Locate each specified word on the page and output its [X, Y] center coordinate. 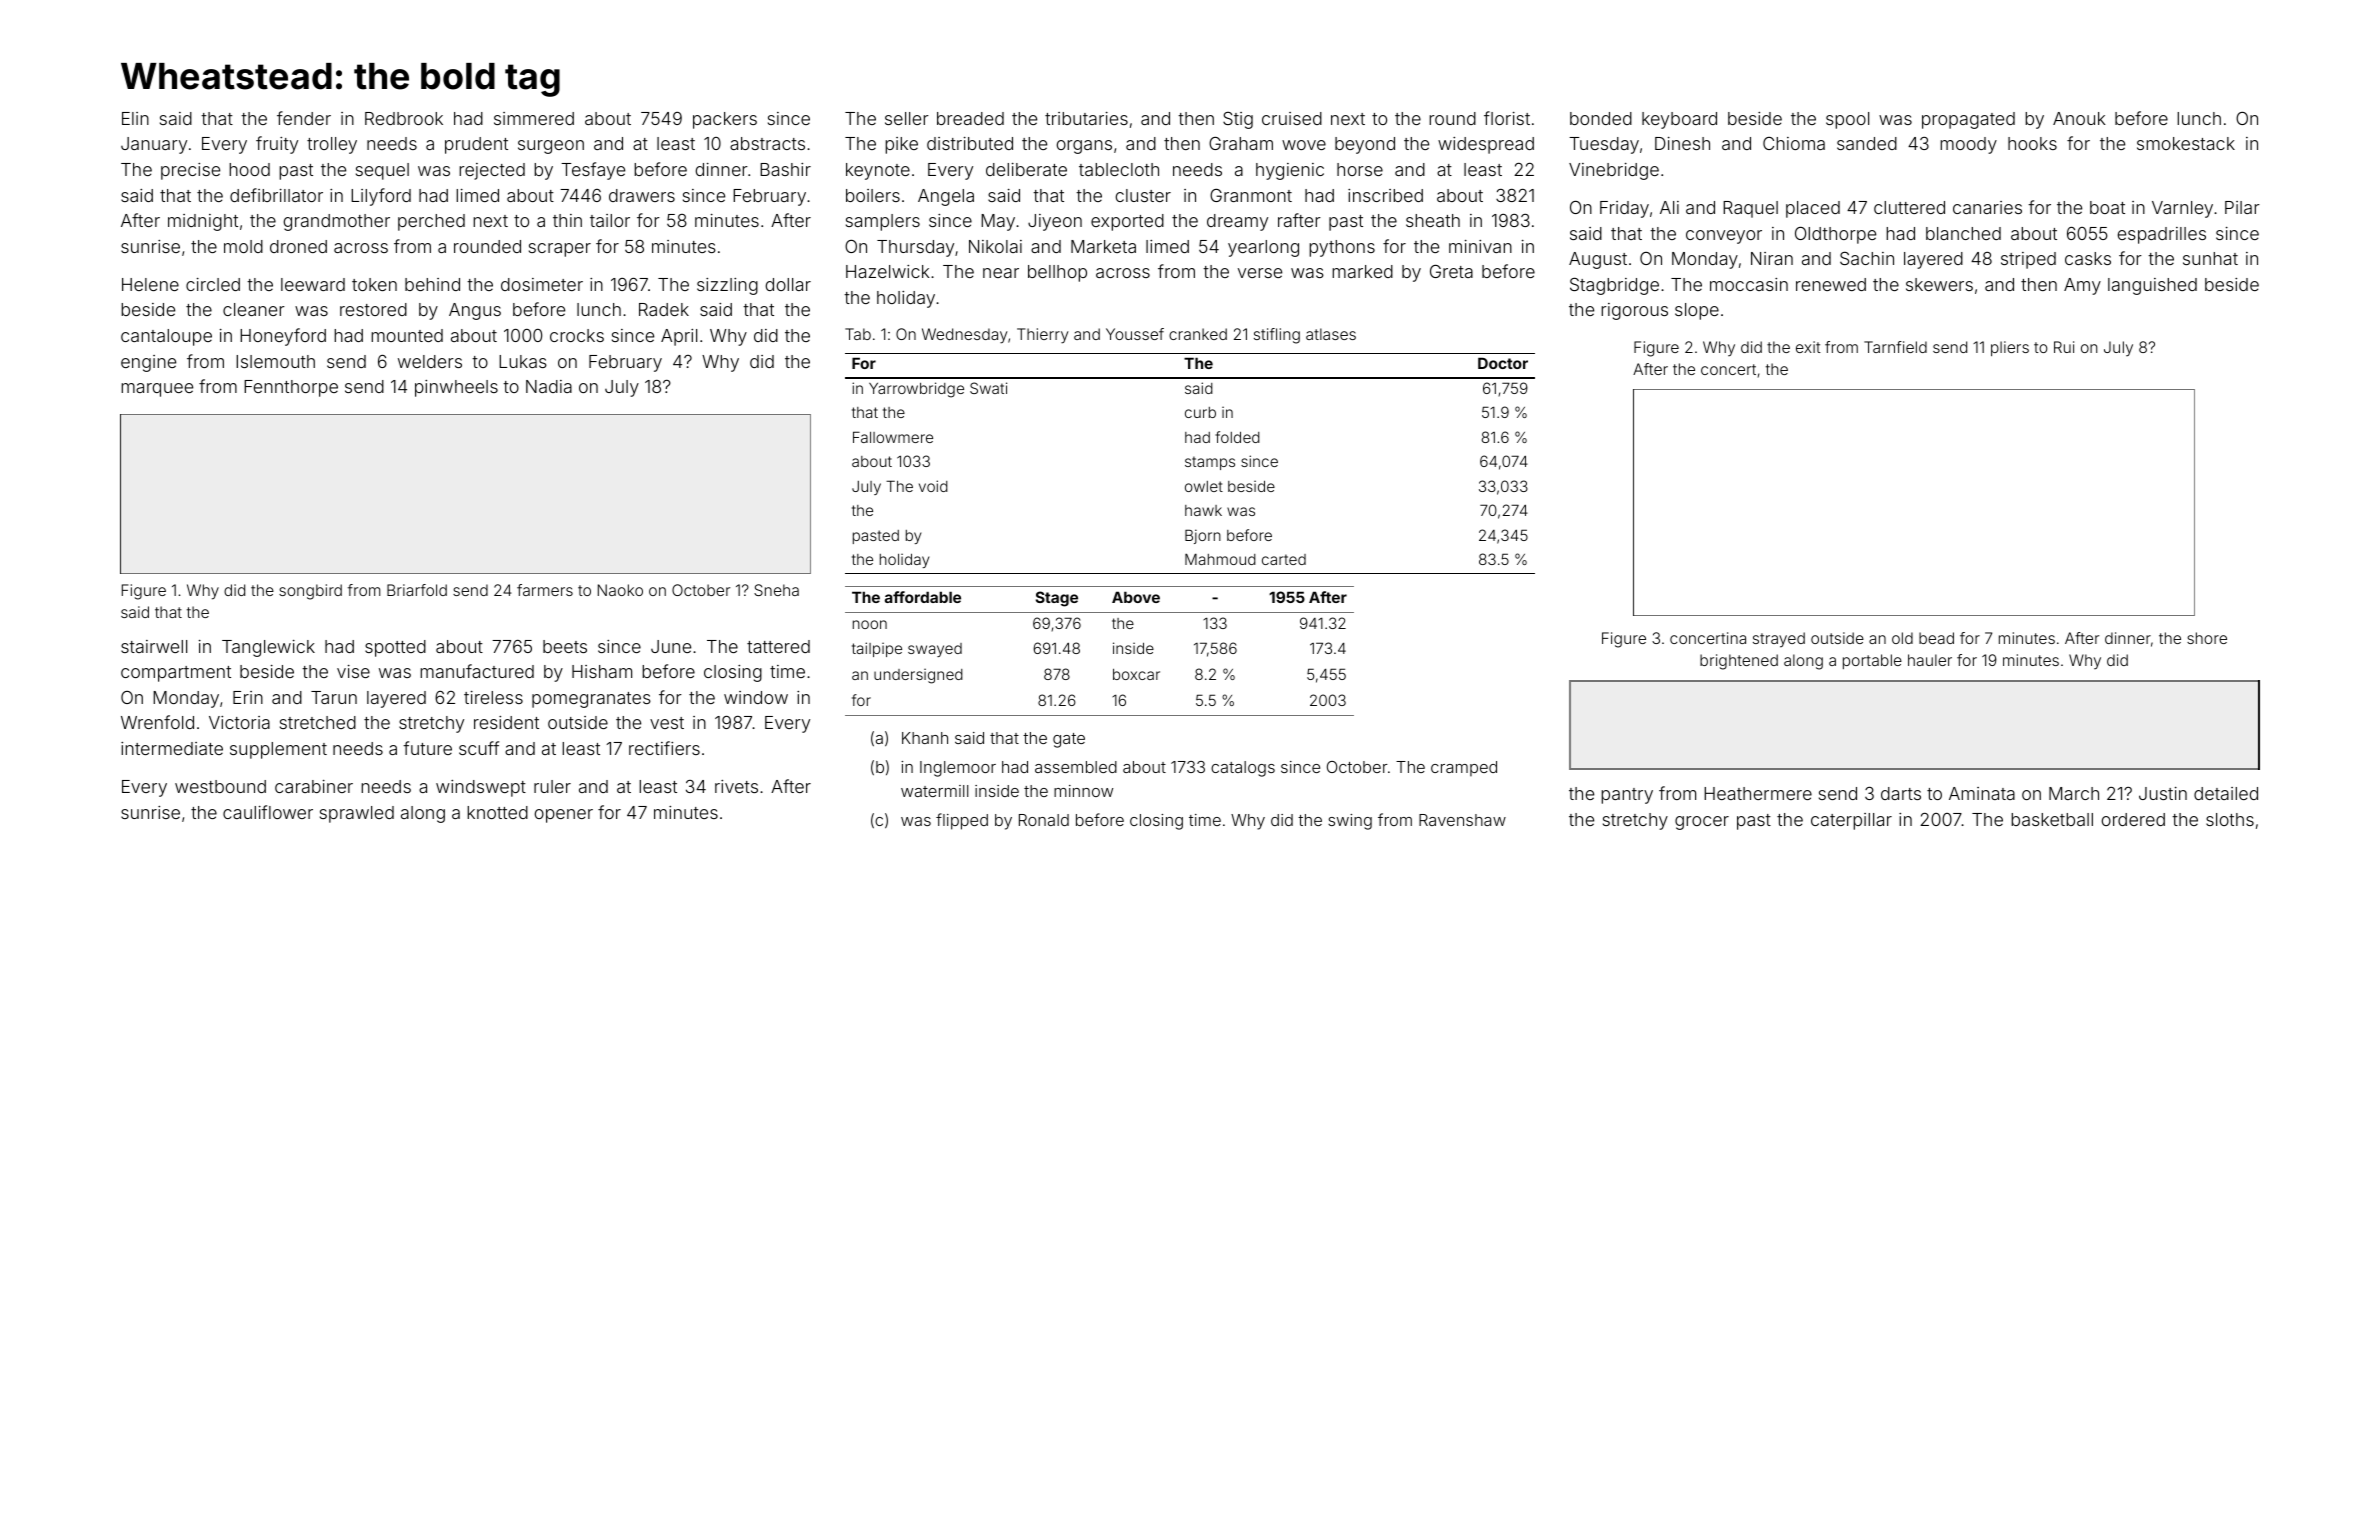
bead [1936, 638]
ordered [2133, 819]
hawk [1203, 510]
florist [1507, 118]
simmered [534, 118]
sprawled [357, 814]
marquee [157, 390]
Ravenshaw [1462, 820]
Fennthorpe [291, 388]
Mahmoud [1220, 559]
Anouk [2079, 118]
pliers [2010, 348]
